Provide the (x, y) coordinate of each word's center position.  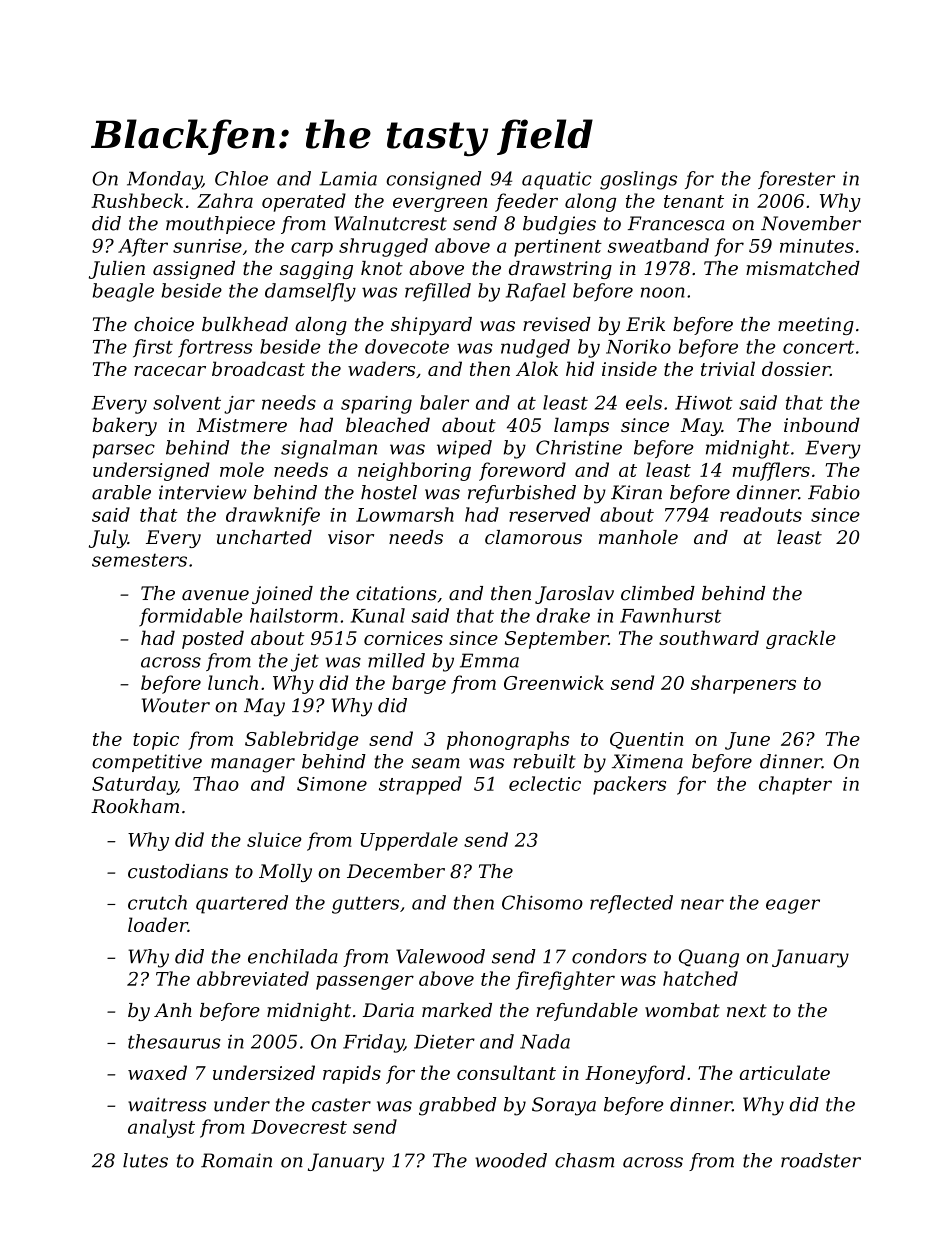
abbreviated (253, 978)
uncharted (264, 537)
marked (457, 1010)
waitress (167, 1104)
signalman (329, 449)
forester (796, 180)
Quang (709, 958)
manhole (638, 537)
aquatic (557, 180)
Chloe (241, 178)
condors (609, 956)
